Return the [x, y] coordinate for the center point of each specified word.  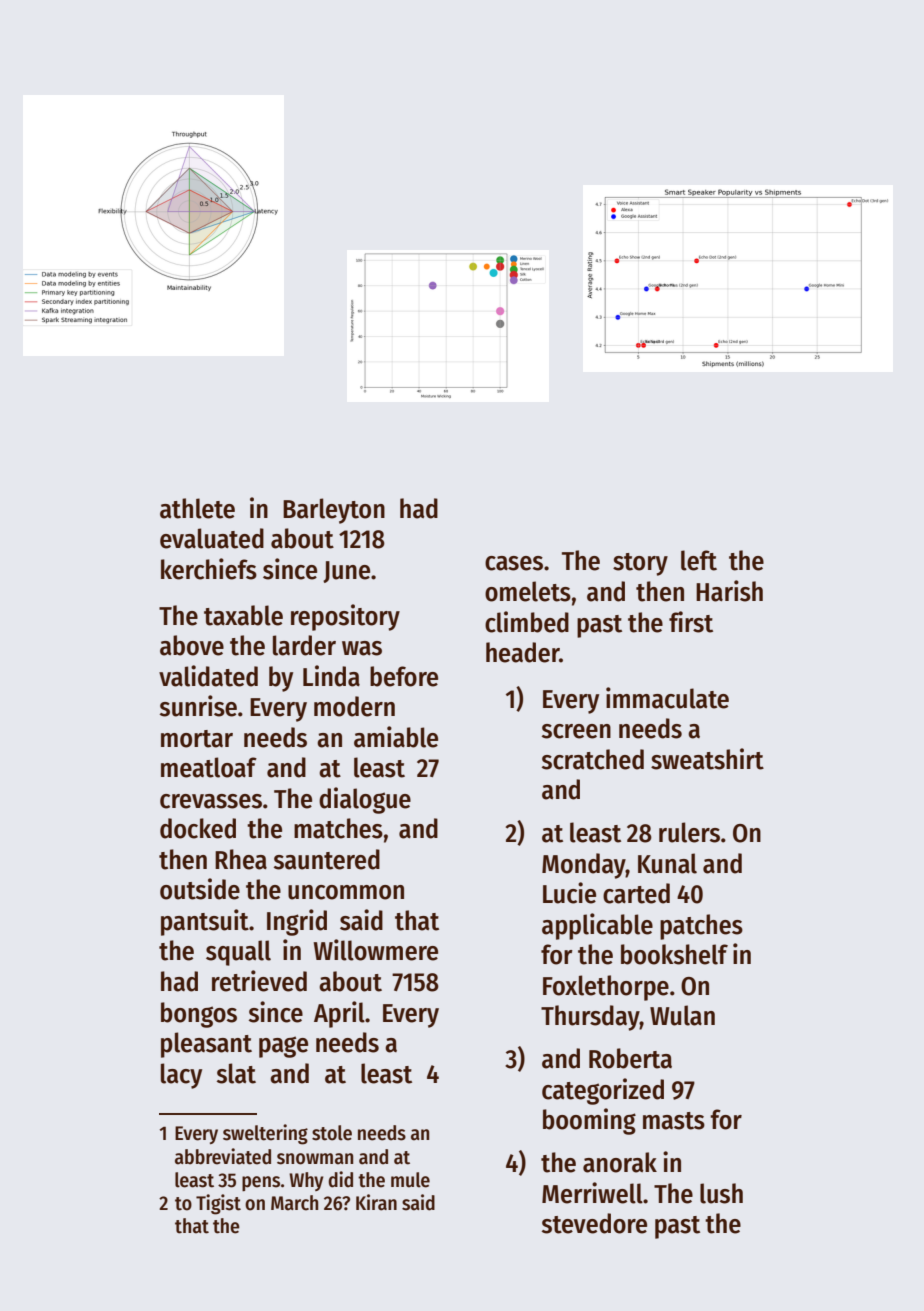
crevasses [211, 801]
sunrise [198, 706]
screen [576, 731]
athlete [197, 508]
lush [721, 1193]
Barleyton [334, 511]
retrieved [259, 981]
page [283, 1047]
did [340, 1179]
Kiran [376, 1202]
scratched [593, 759]
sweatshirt [707, 759]
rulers [689, 832]
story [640, 564]
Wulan [682, 1015]
